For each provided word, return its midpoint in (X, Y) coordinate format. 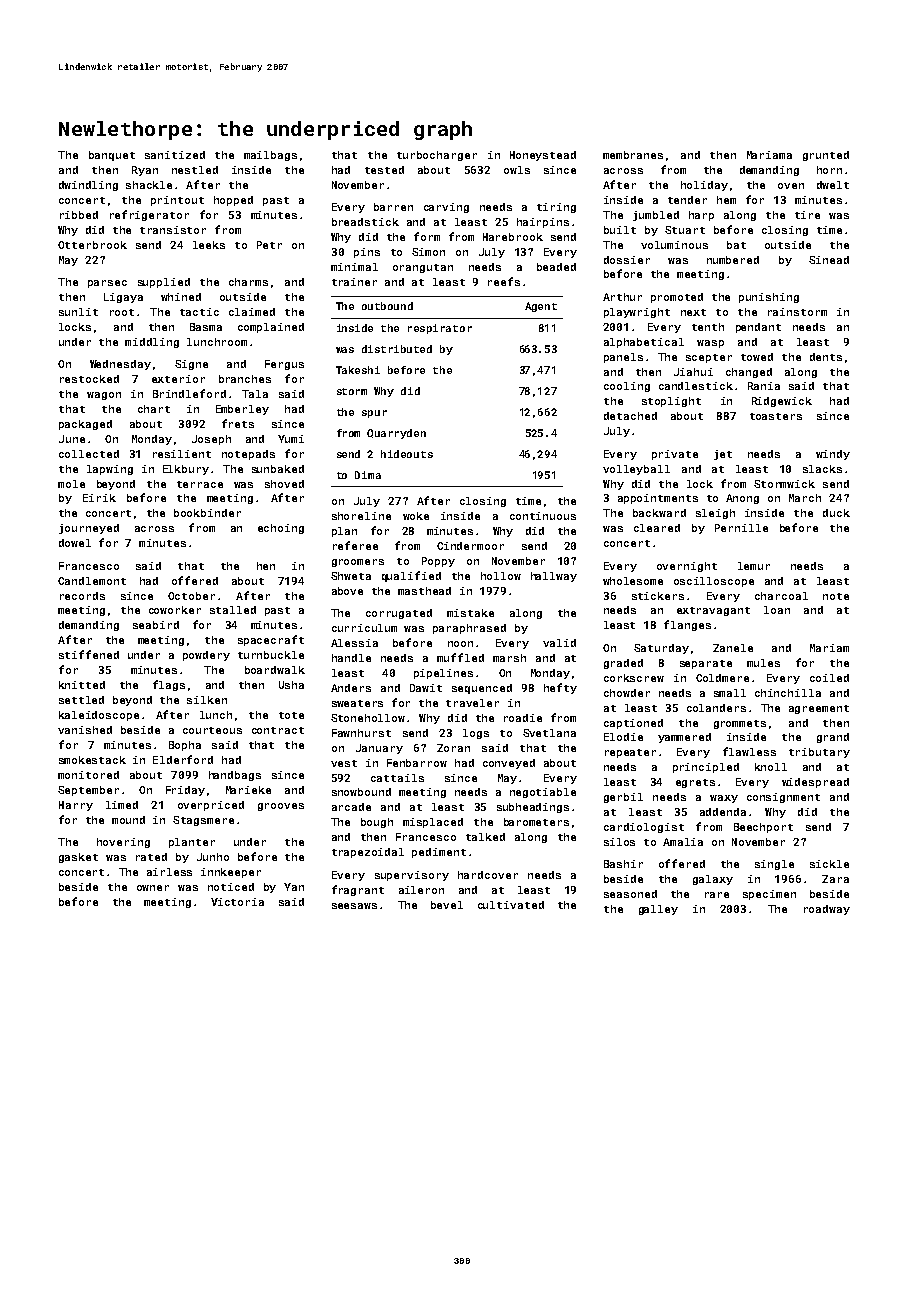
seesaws (354, 906)
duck (836, 513)
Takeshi (358, 370)
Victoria (237, 902)
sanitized (175, 155)
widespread (815, 783)
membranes (633, 155)
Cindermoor (470, 546)
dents (826, 357)
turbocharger (437, 156)
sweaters (357, 703)
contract (278, 730)
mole (71, 484)
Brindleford (189, 393)
